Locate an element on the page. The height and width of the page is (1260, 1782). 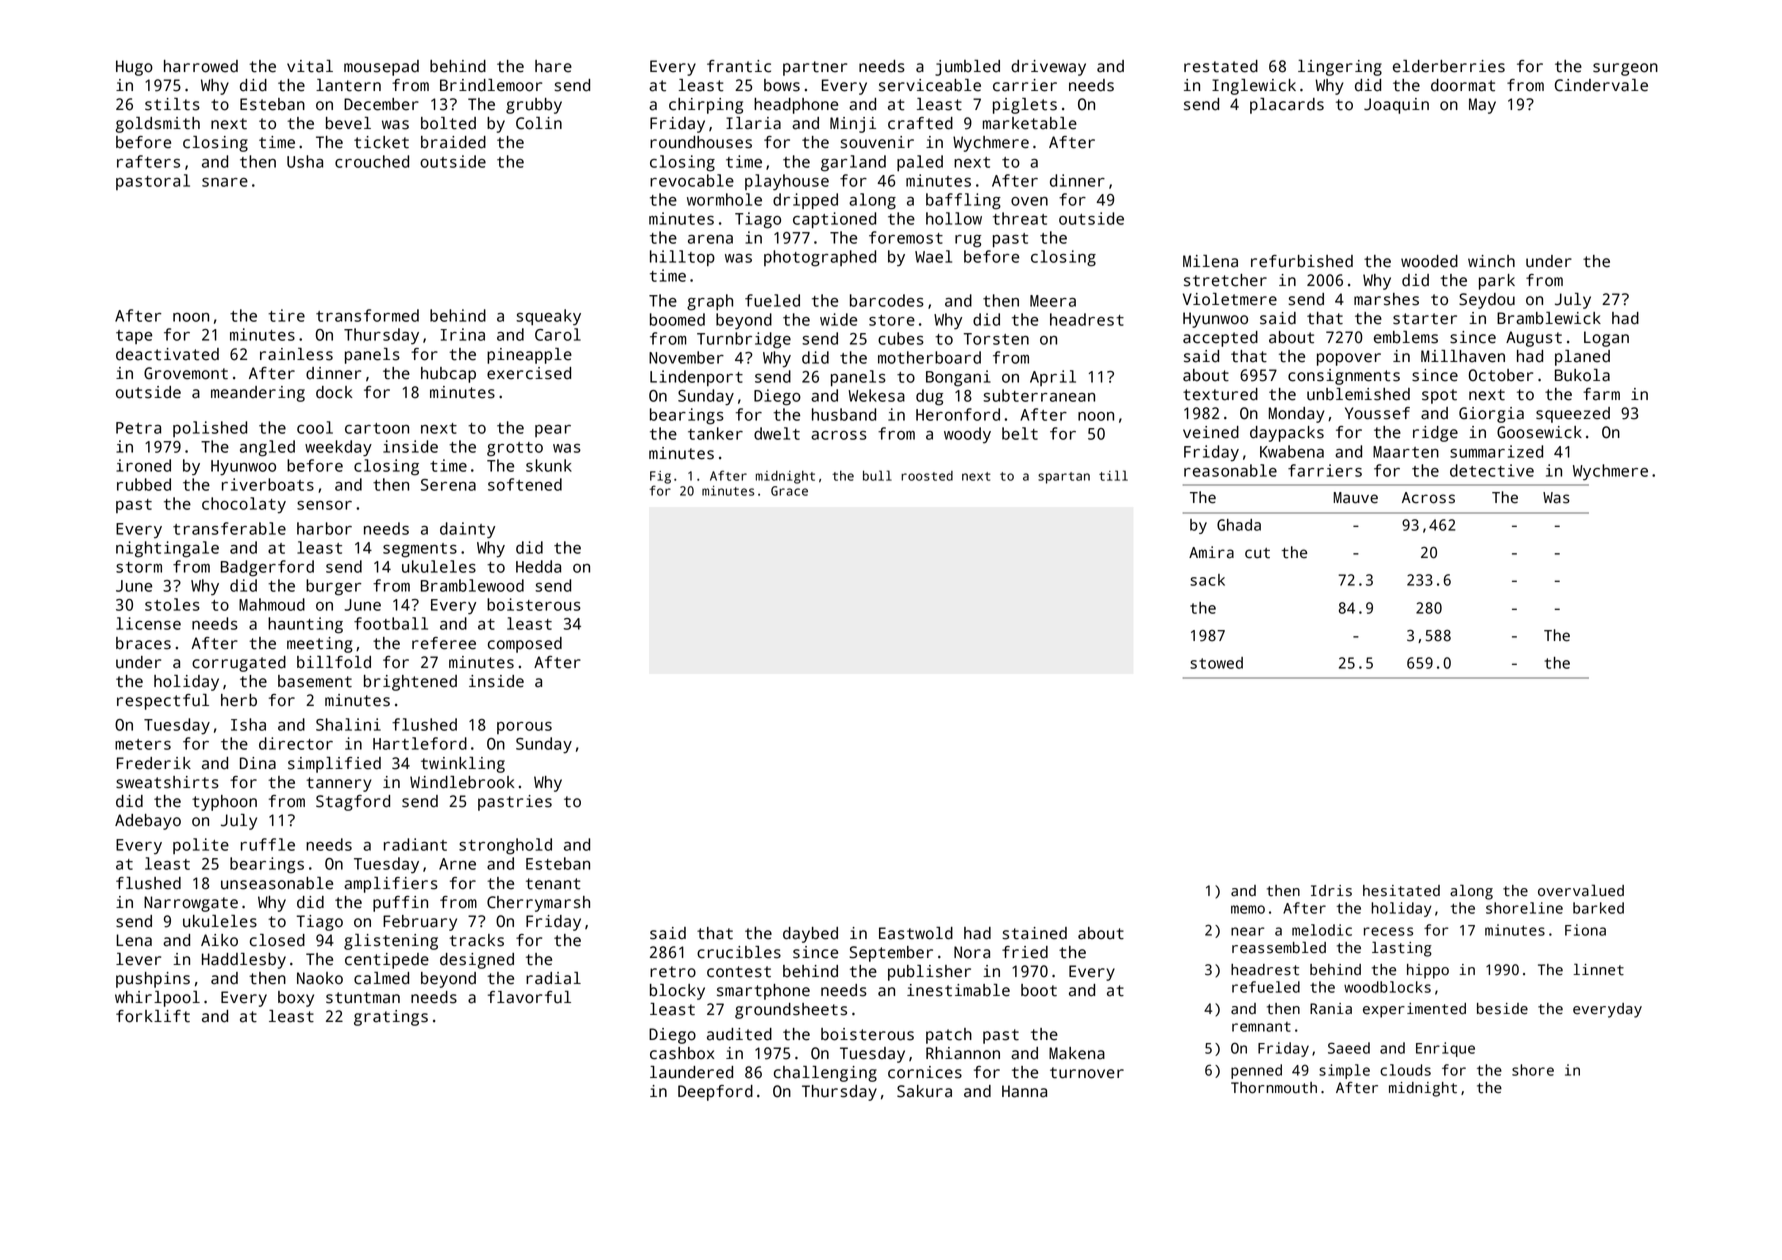
tape is located at coordinates (134, 337).
